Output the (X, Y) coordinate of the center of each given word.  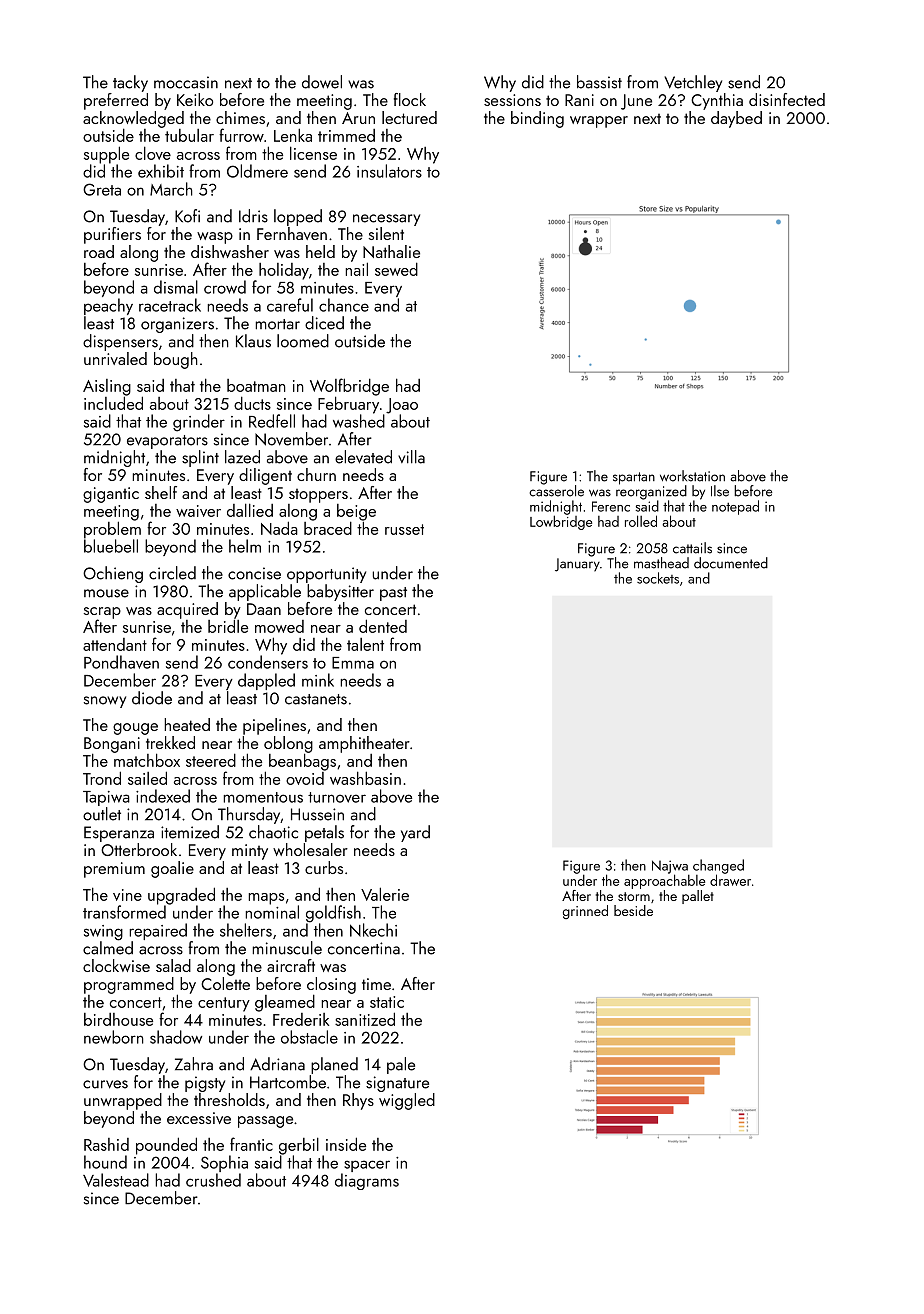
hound (105, 1162)
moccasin (186, 82)
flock (410, 99)
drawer (730, 880)
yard (415, 833)
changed (718, 866)
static (387, 1002)
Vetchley (693, 83)
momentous (263, 797)
